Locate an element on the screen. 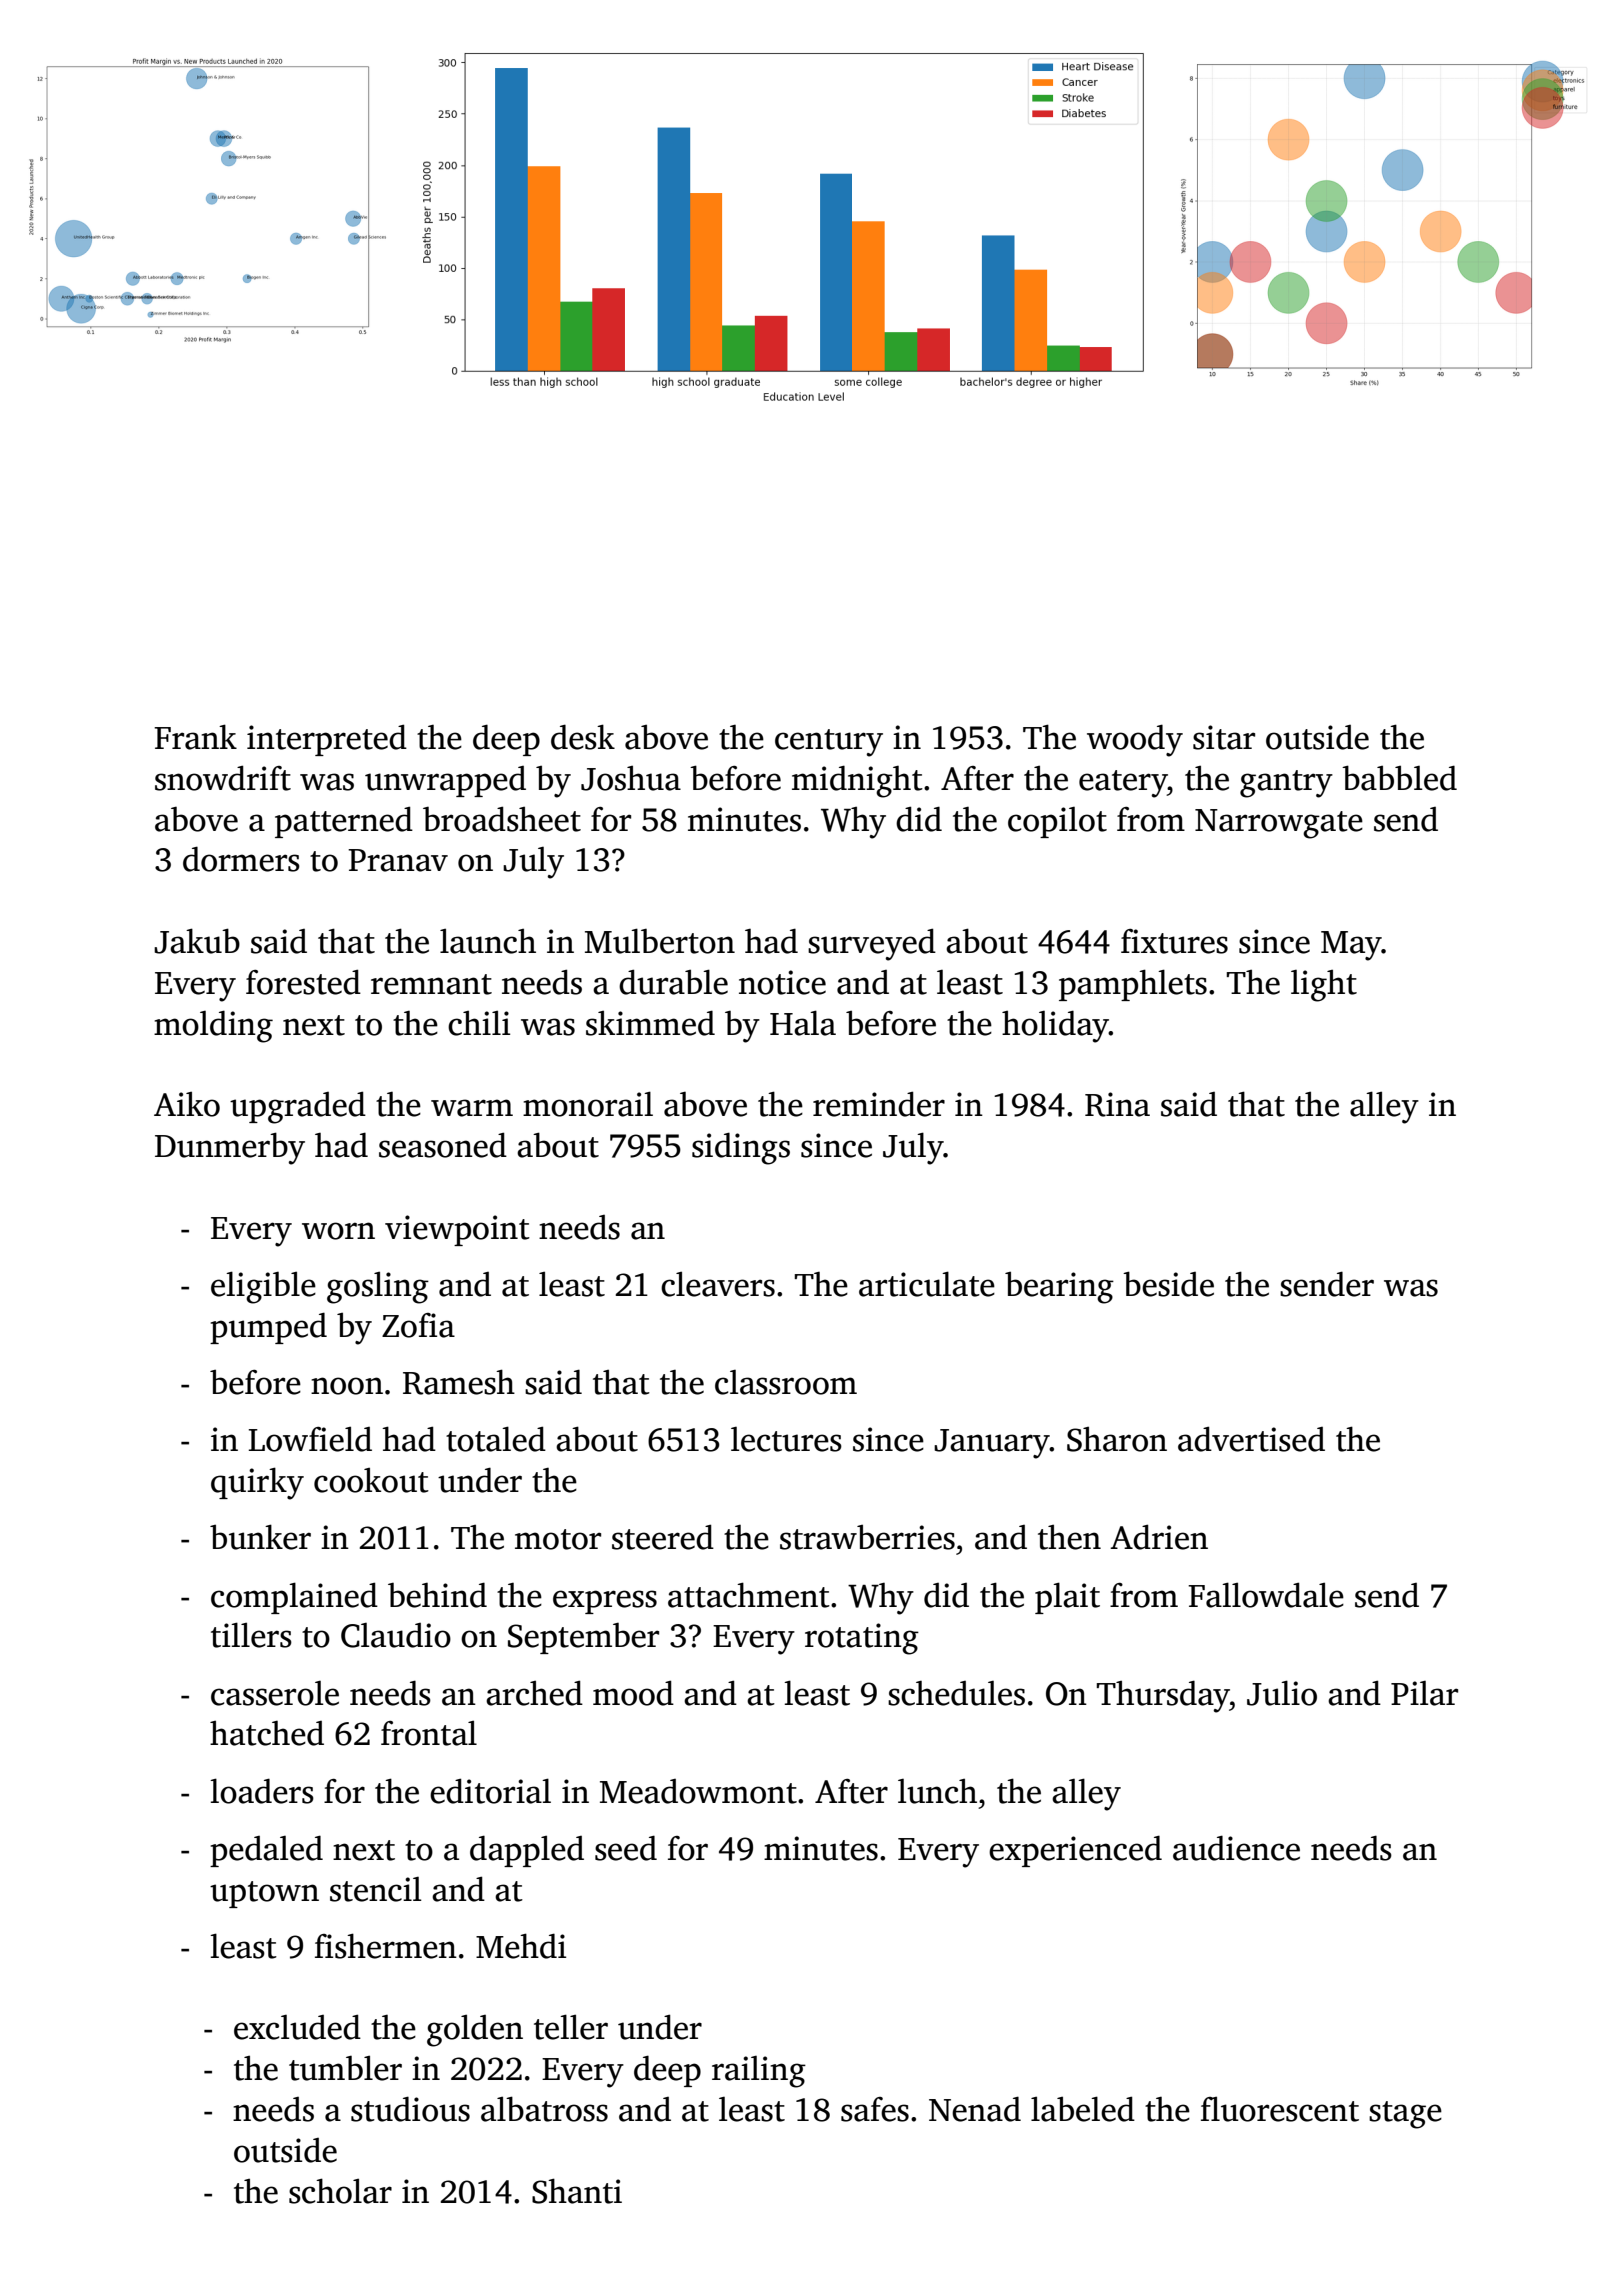 The image size is (1620, 2292). frontal is located at coordinates (429, 1733).
